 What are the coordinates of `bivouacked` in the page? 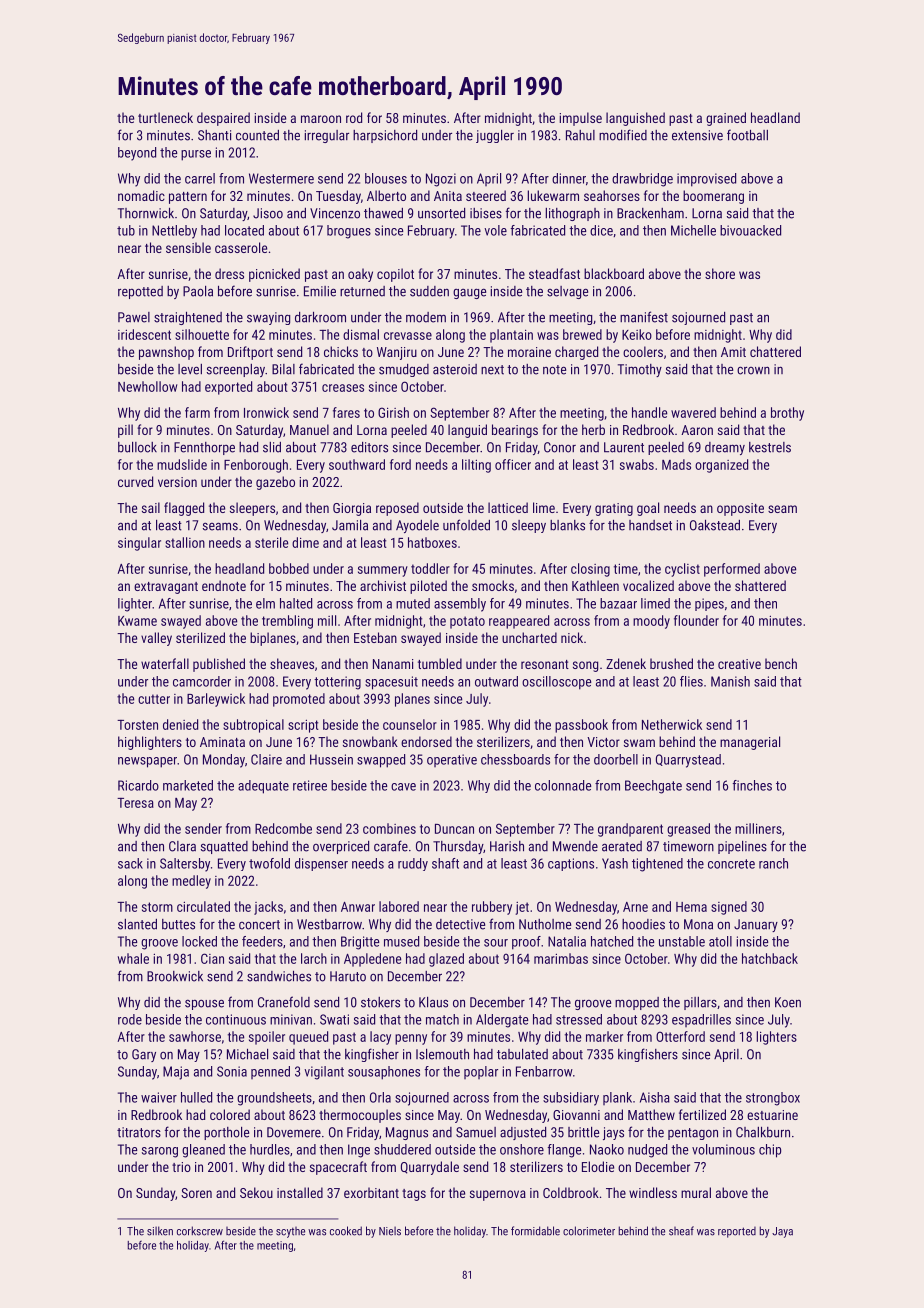 It's located at (750, 230).
